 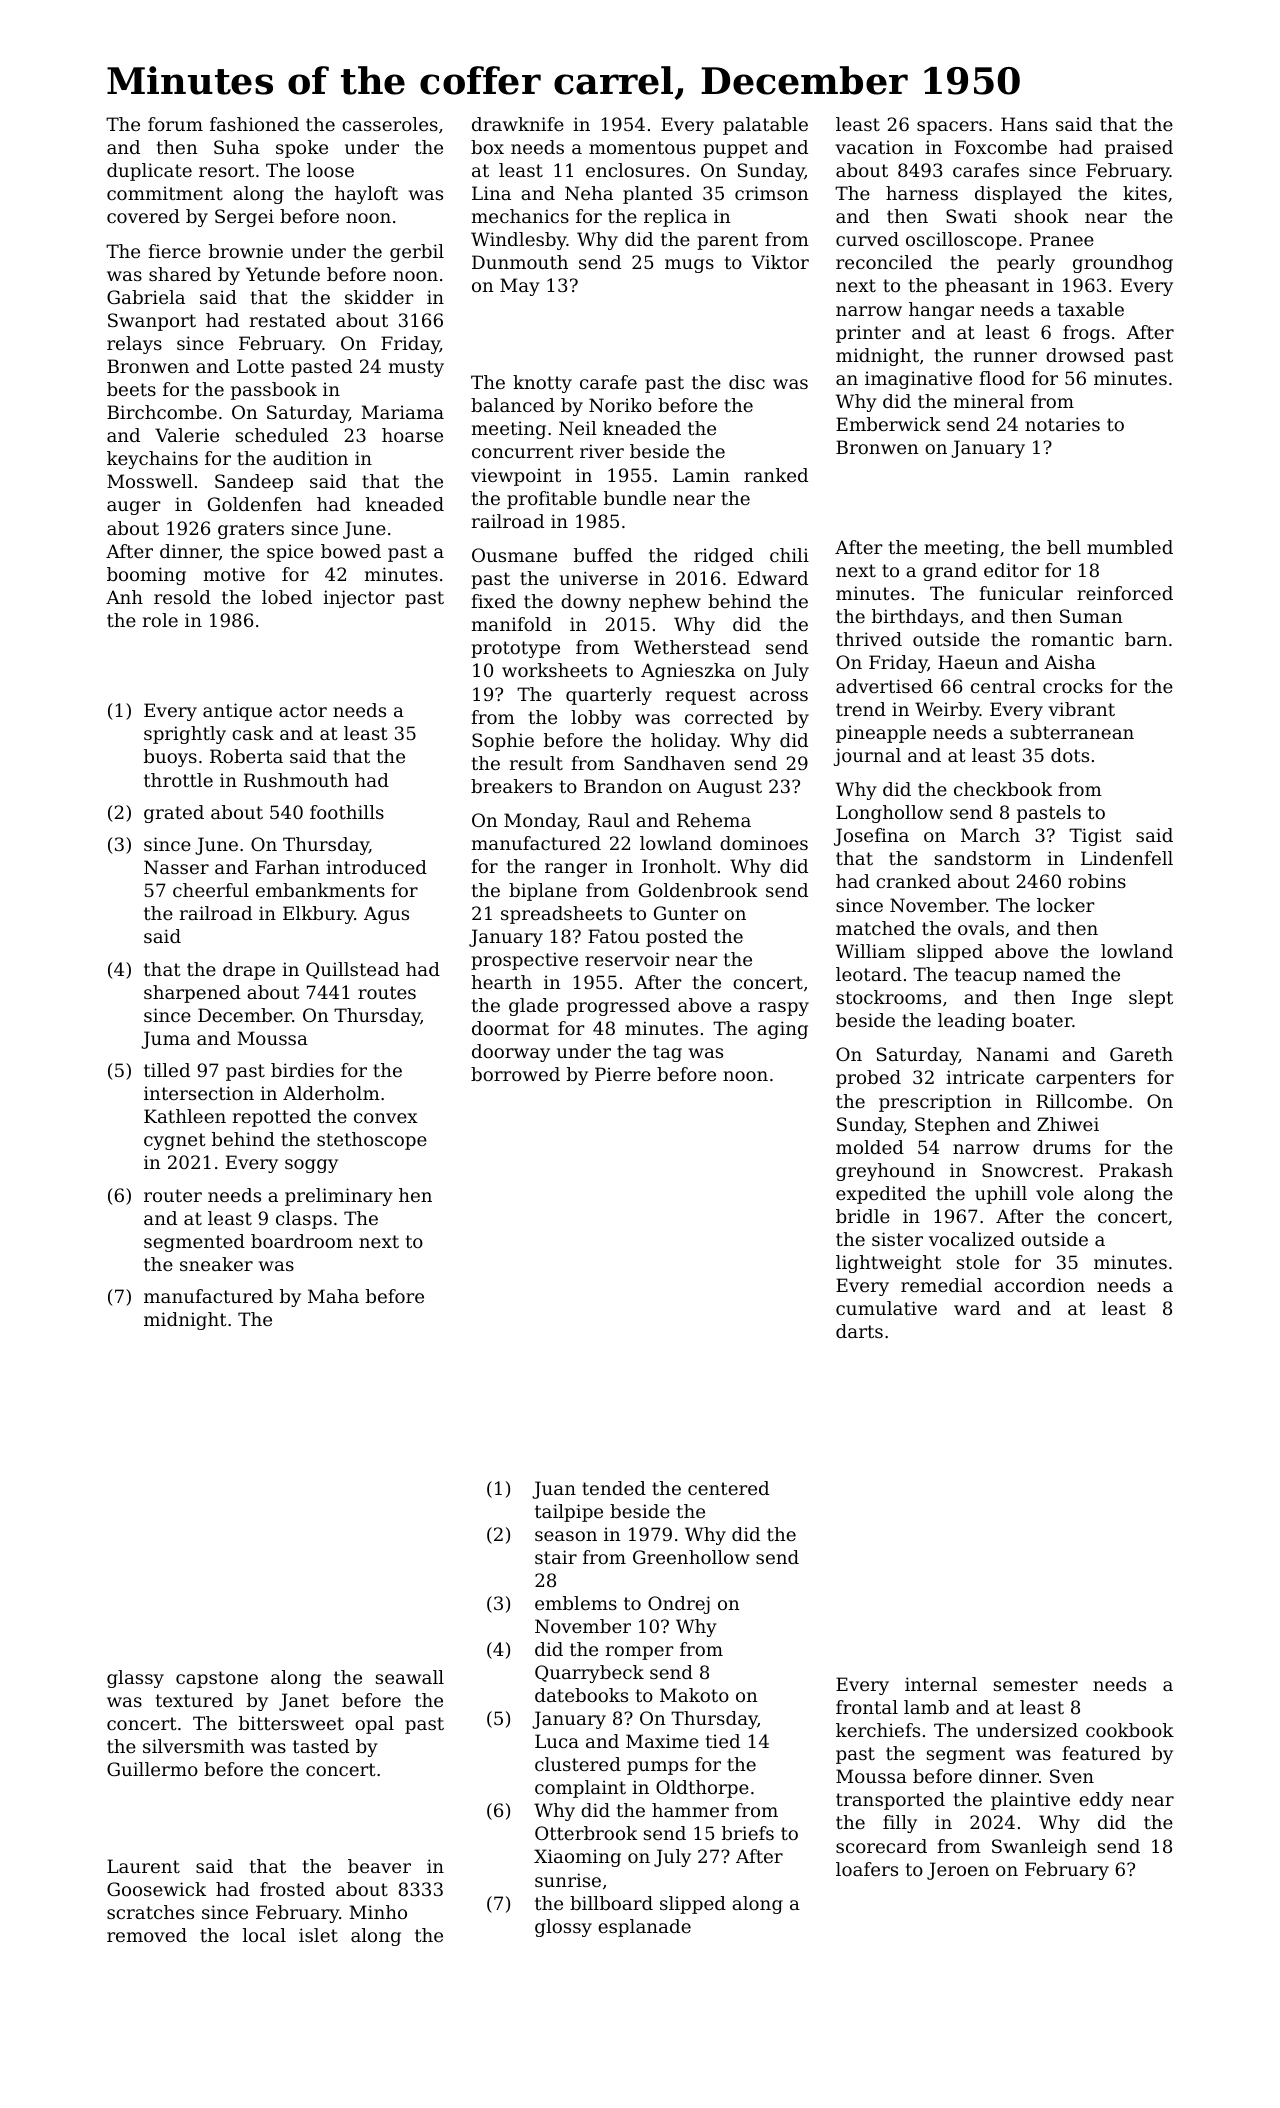 I want to click on boater, so click(x=1042, y=1020).
